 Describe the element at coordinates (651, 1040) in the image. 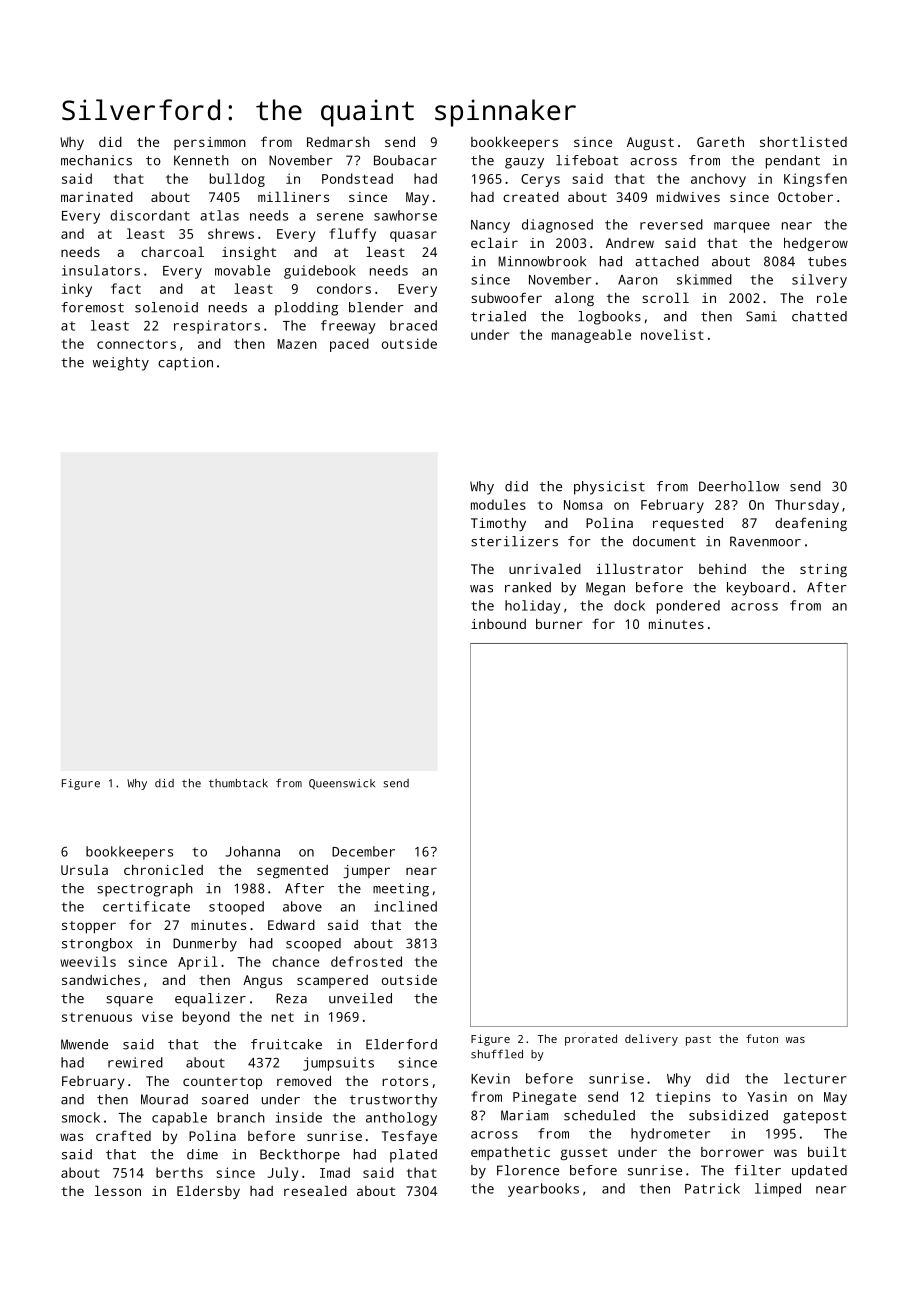

I see `delivery` at that location.
